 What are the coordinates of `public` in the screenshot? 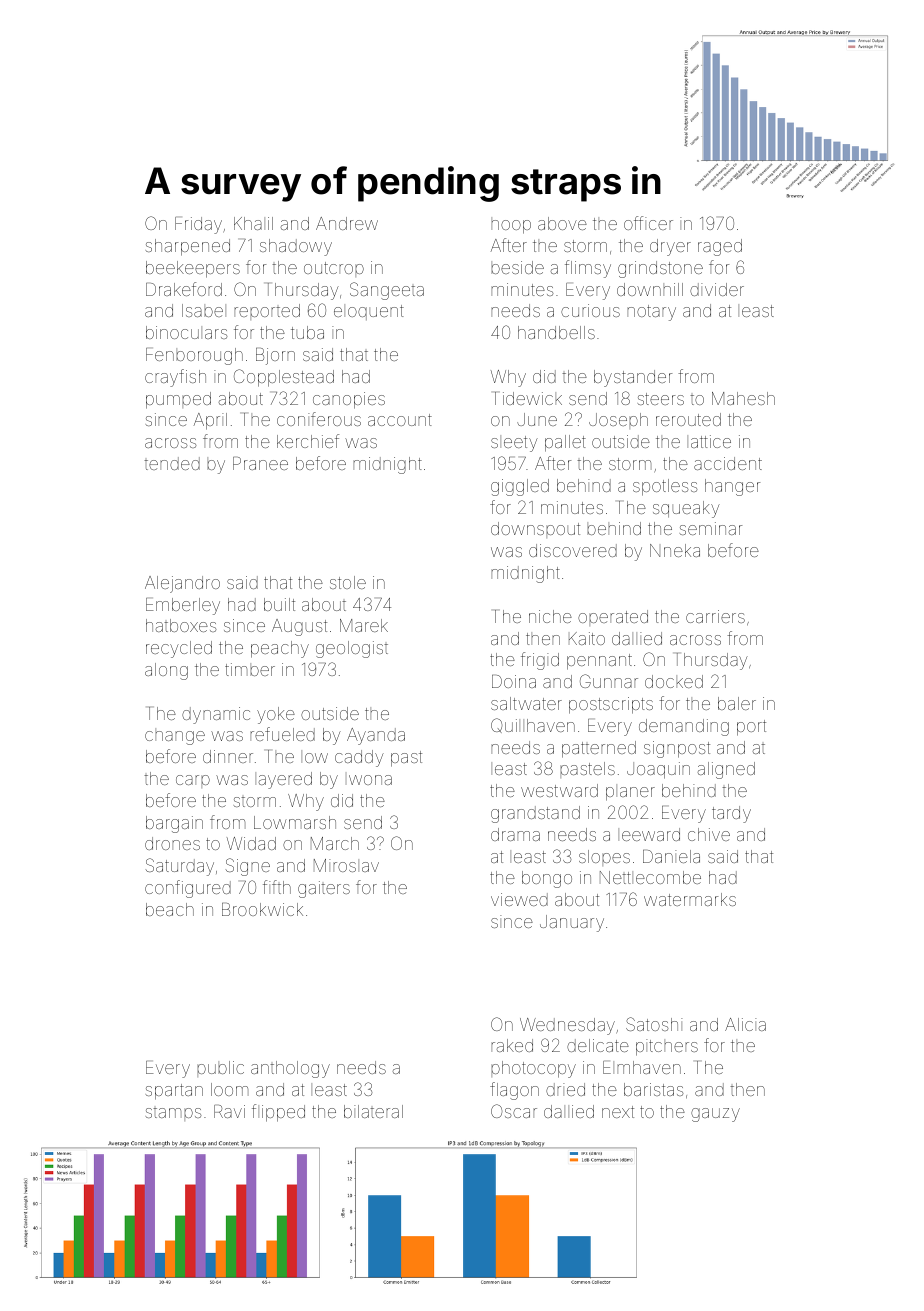 It's located at (220, 1069).
